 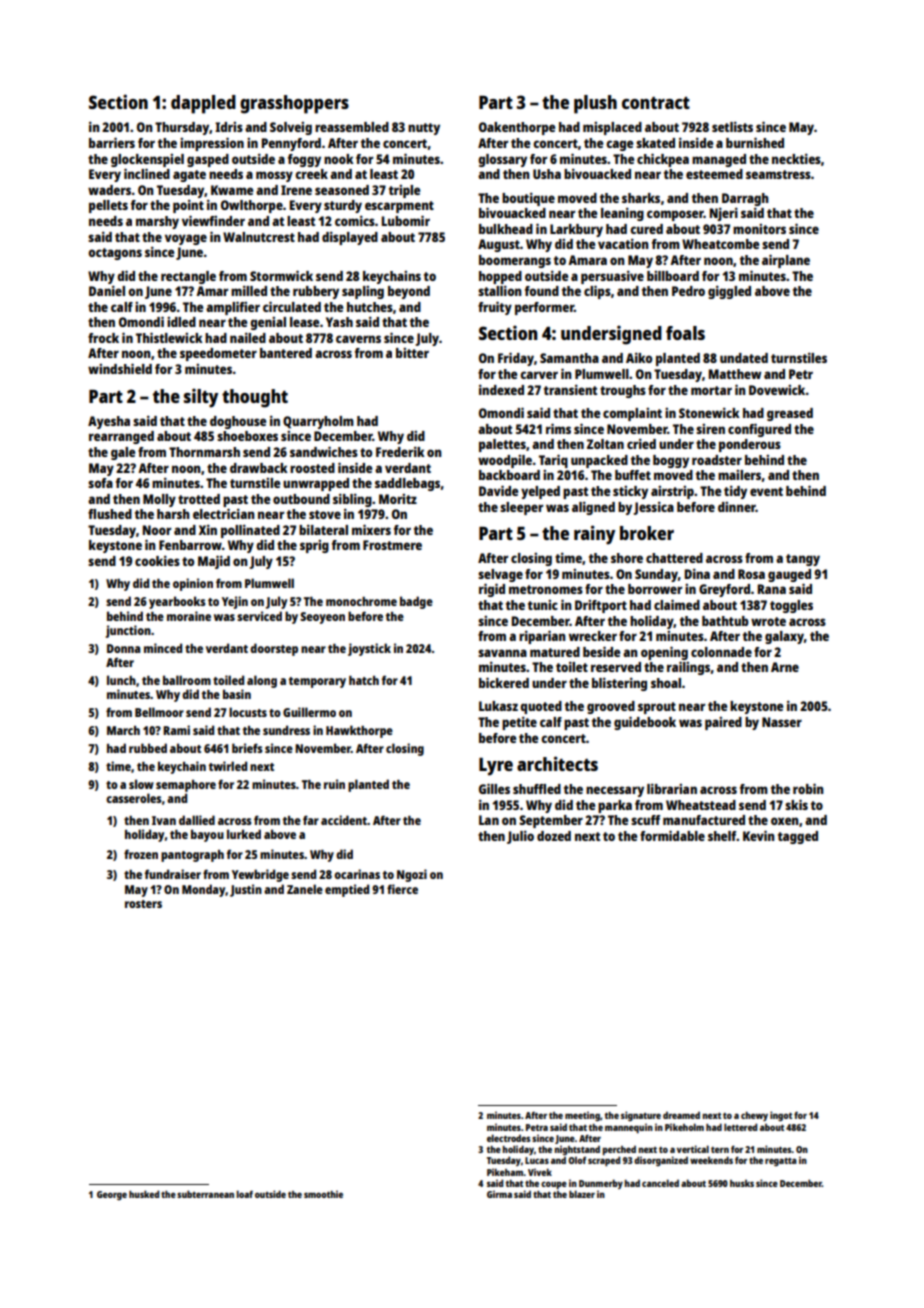 I want to click on Julio, so click(x=520, y=837).
